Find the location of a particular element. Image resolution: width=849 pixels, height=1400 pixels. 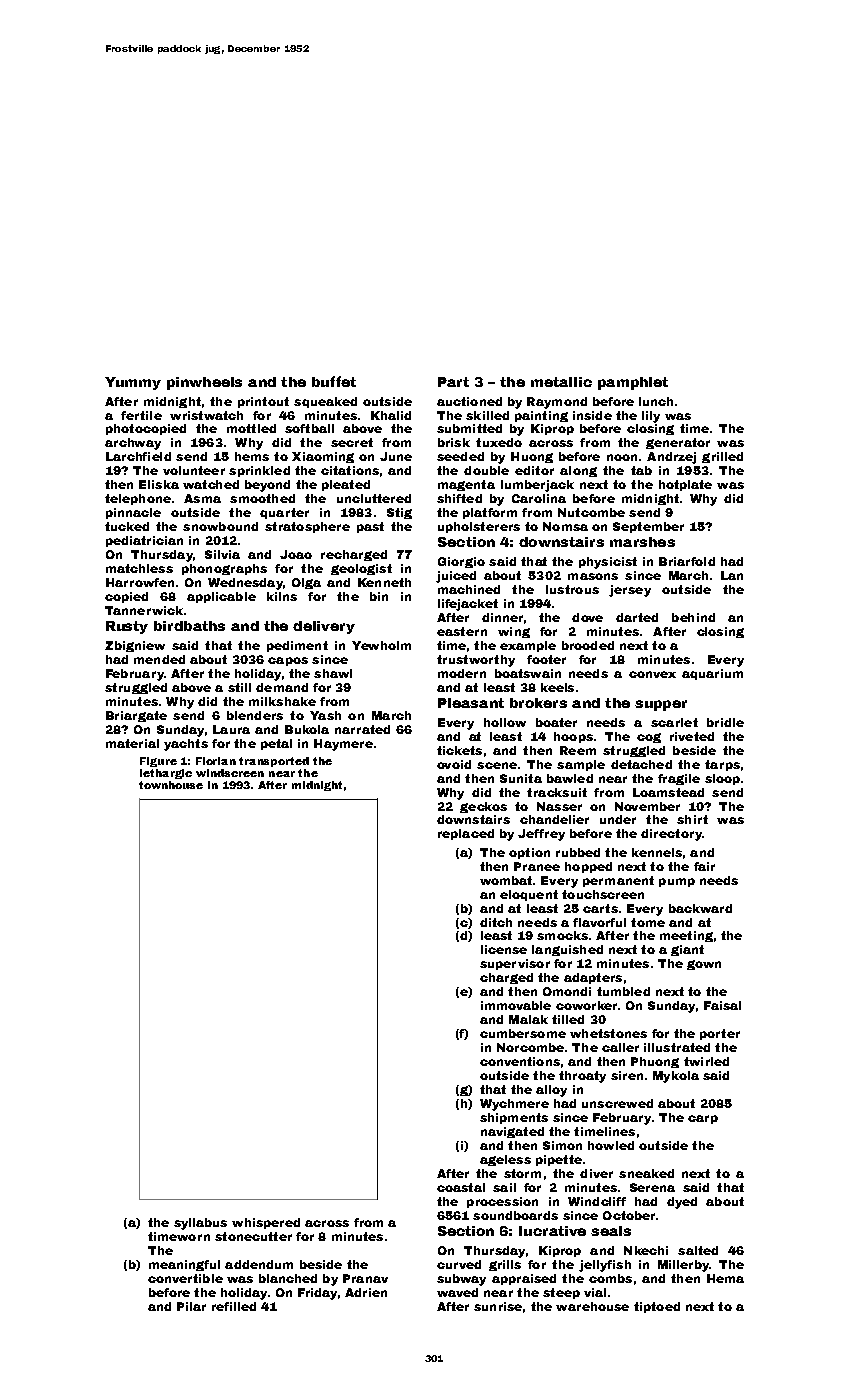

aquarium is located at coordinates (712, 674).
